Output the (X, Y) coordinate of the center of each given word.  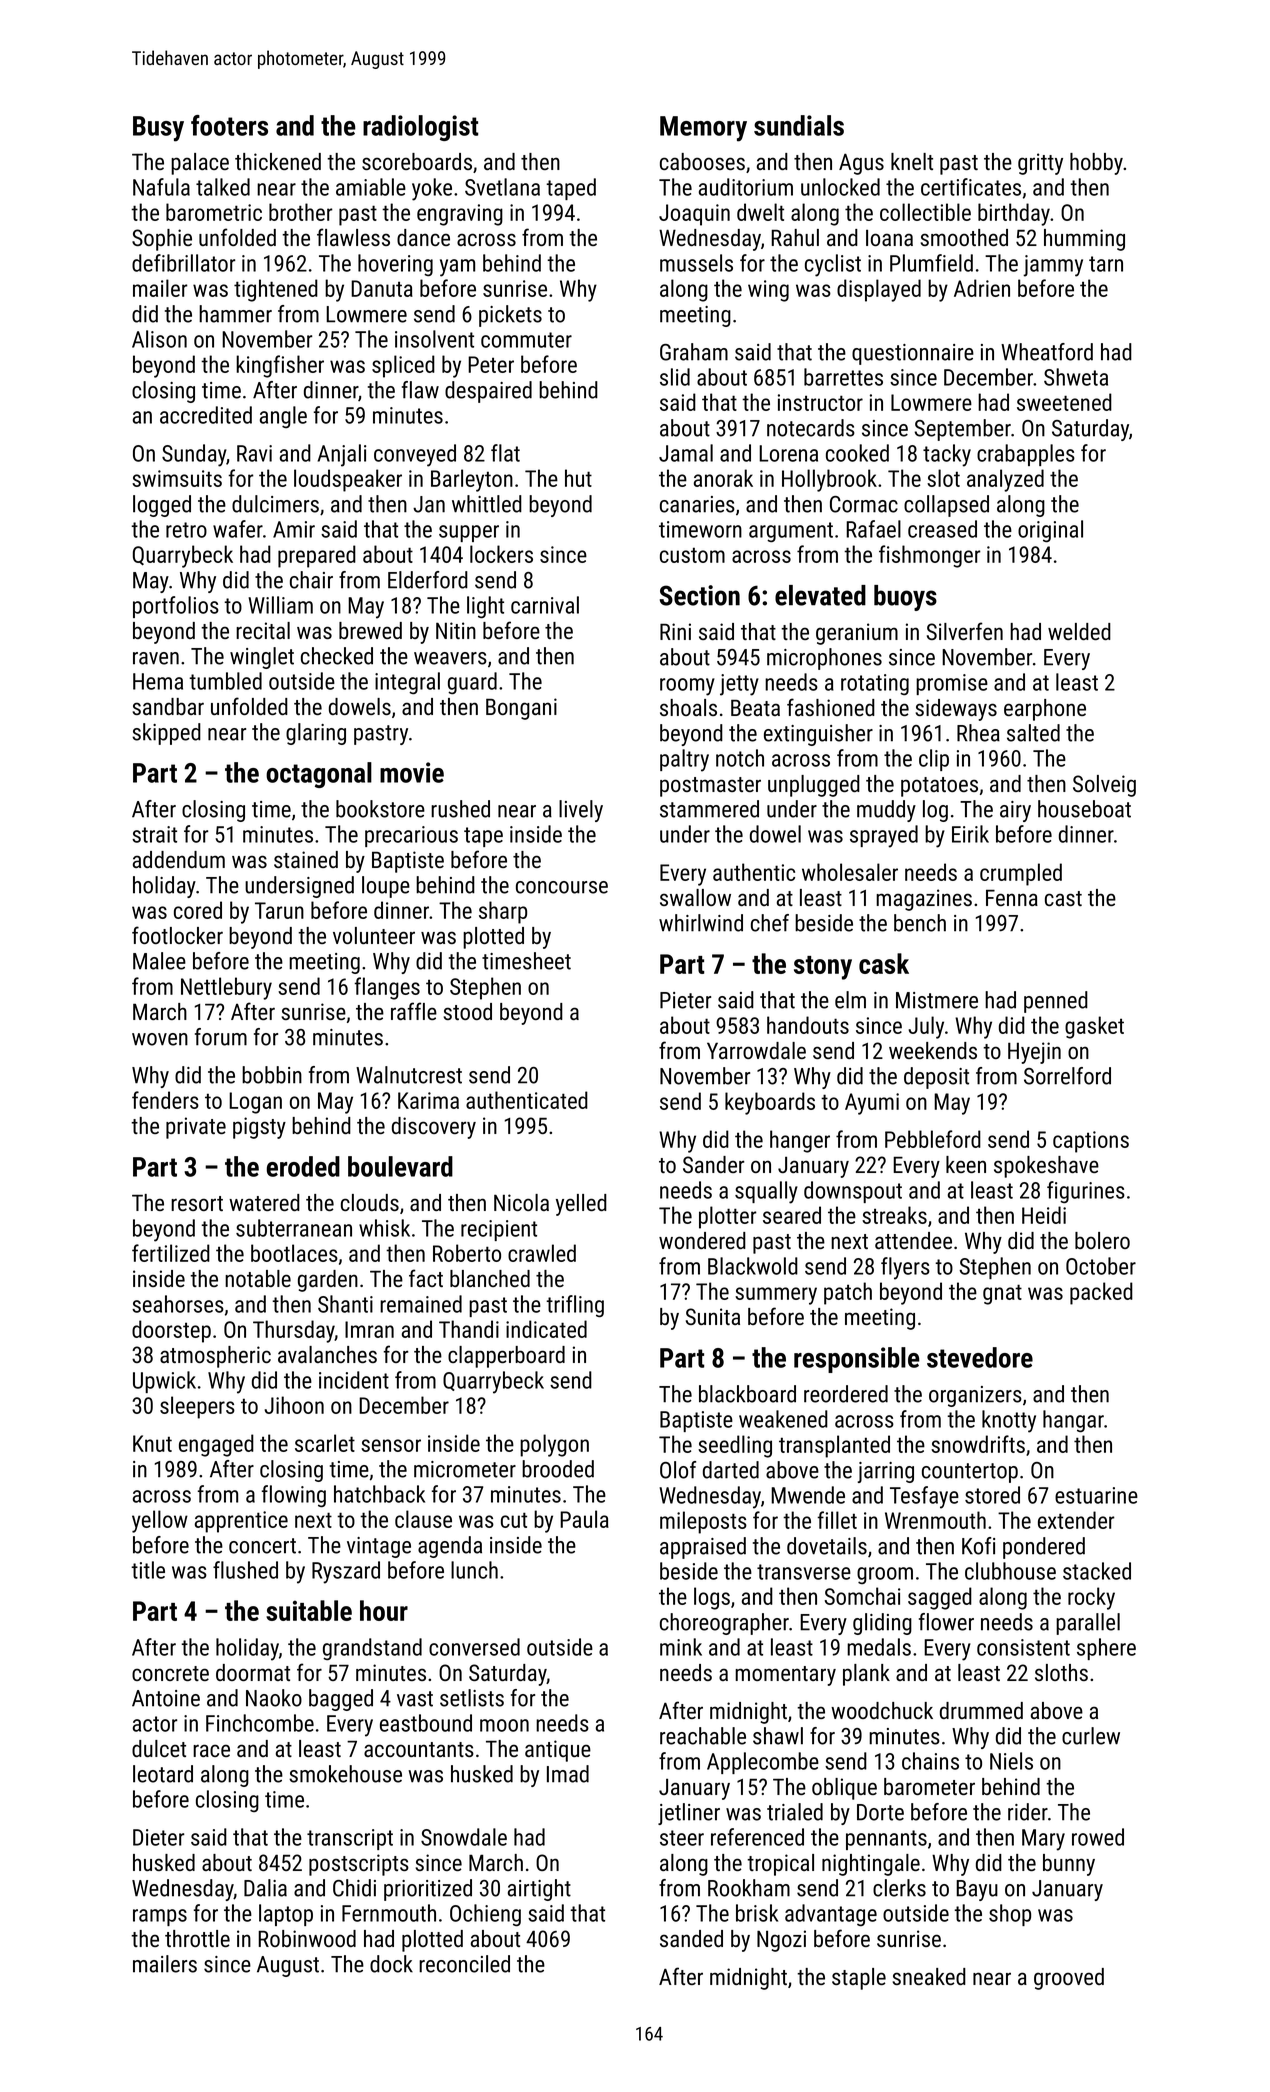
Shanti (345, 1304)
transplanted (834, 1446)
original (1050, 531)
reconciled (464, 1964)
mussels (696, 263)
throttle (197, 1938)
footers (229, 125)
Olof (678, 1470)
